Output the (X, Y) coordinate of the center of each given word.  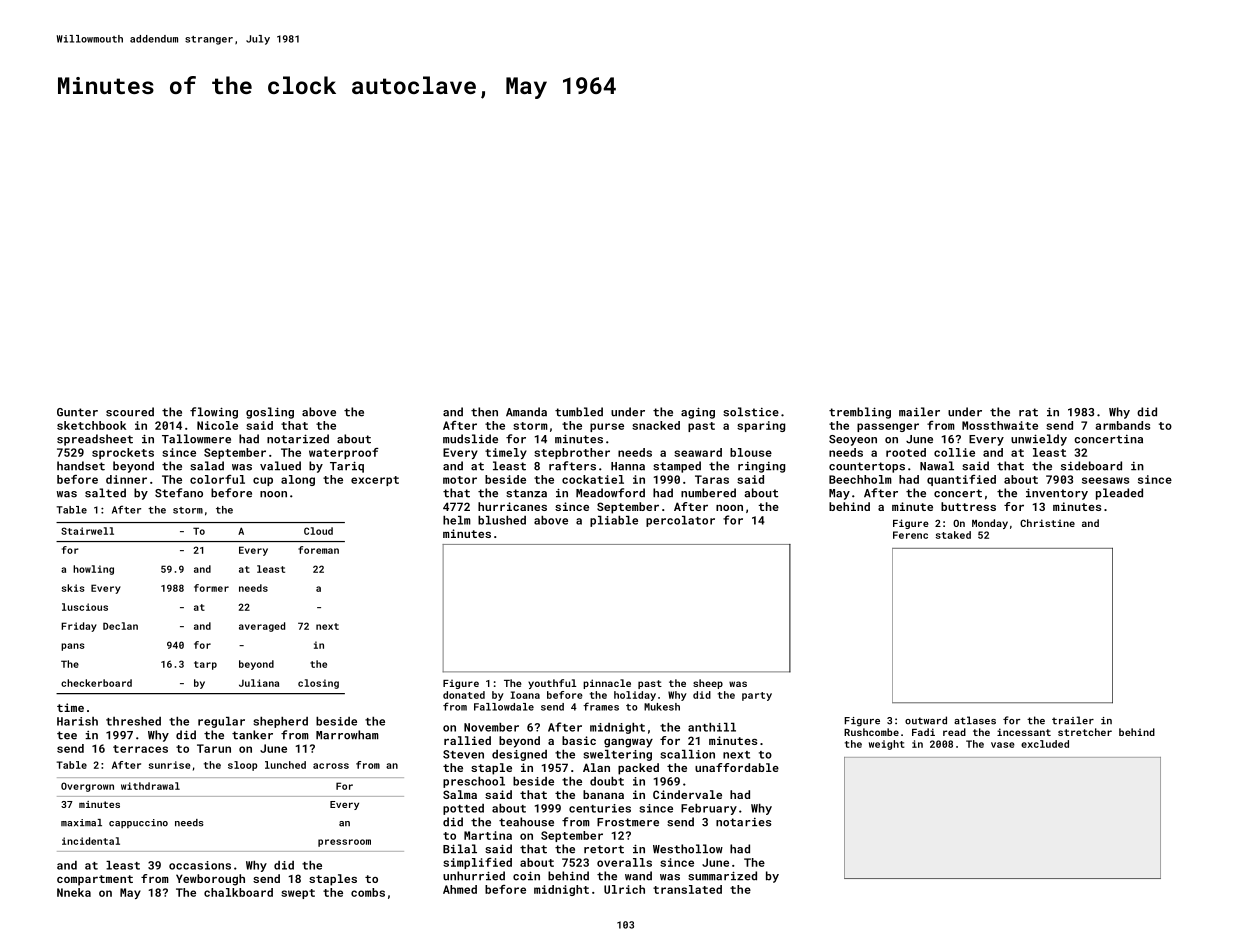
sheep (708, 684)
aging (698, 413)
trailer (1073, 720)
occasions (200, 865)
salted (105, 493)
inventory (1057, 494)
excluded (1045, 744)
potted (463, 809)
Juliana (259, 683)
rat (1028, 412)
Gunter (77, 412)
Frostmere (628, 822)
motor (460, 480)
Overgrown (87, 787)
